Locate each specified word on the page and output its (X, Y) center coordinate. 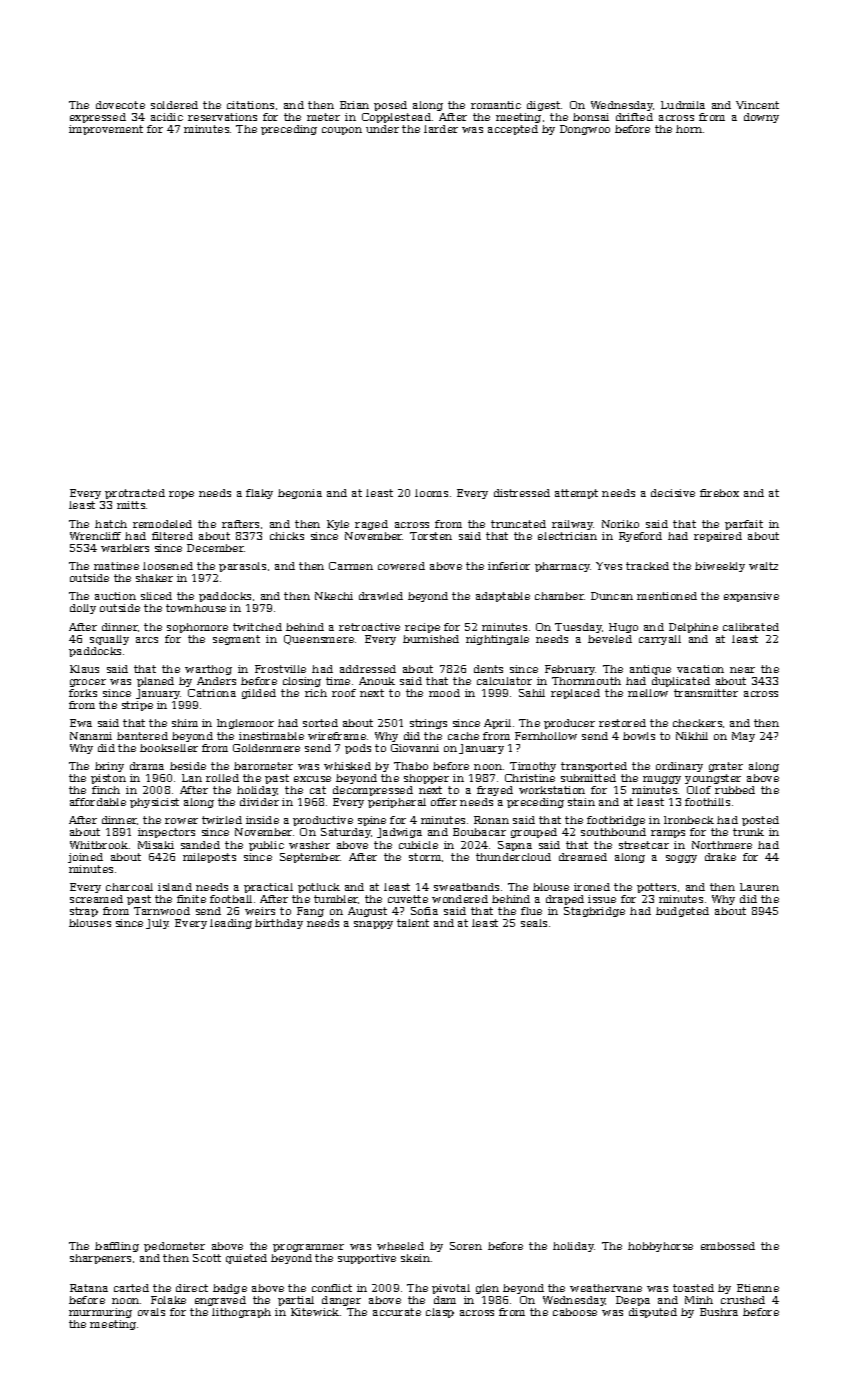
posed (390, 106)
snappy (373, 925)
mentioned (667, 596)
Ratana (89, 1288)
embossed (728, 1246)
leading (231, 924)
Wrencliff (95, 536)
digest (543, 106)
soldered (174, 105)
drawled (381, 596)
